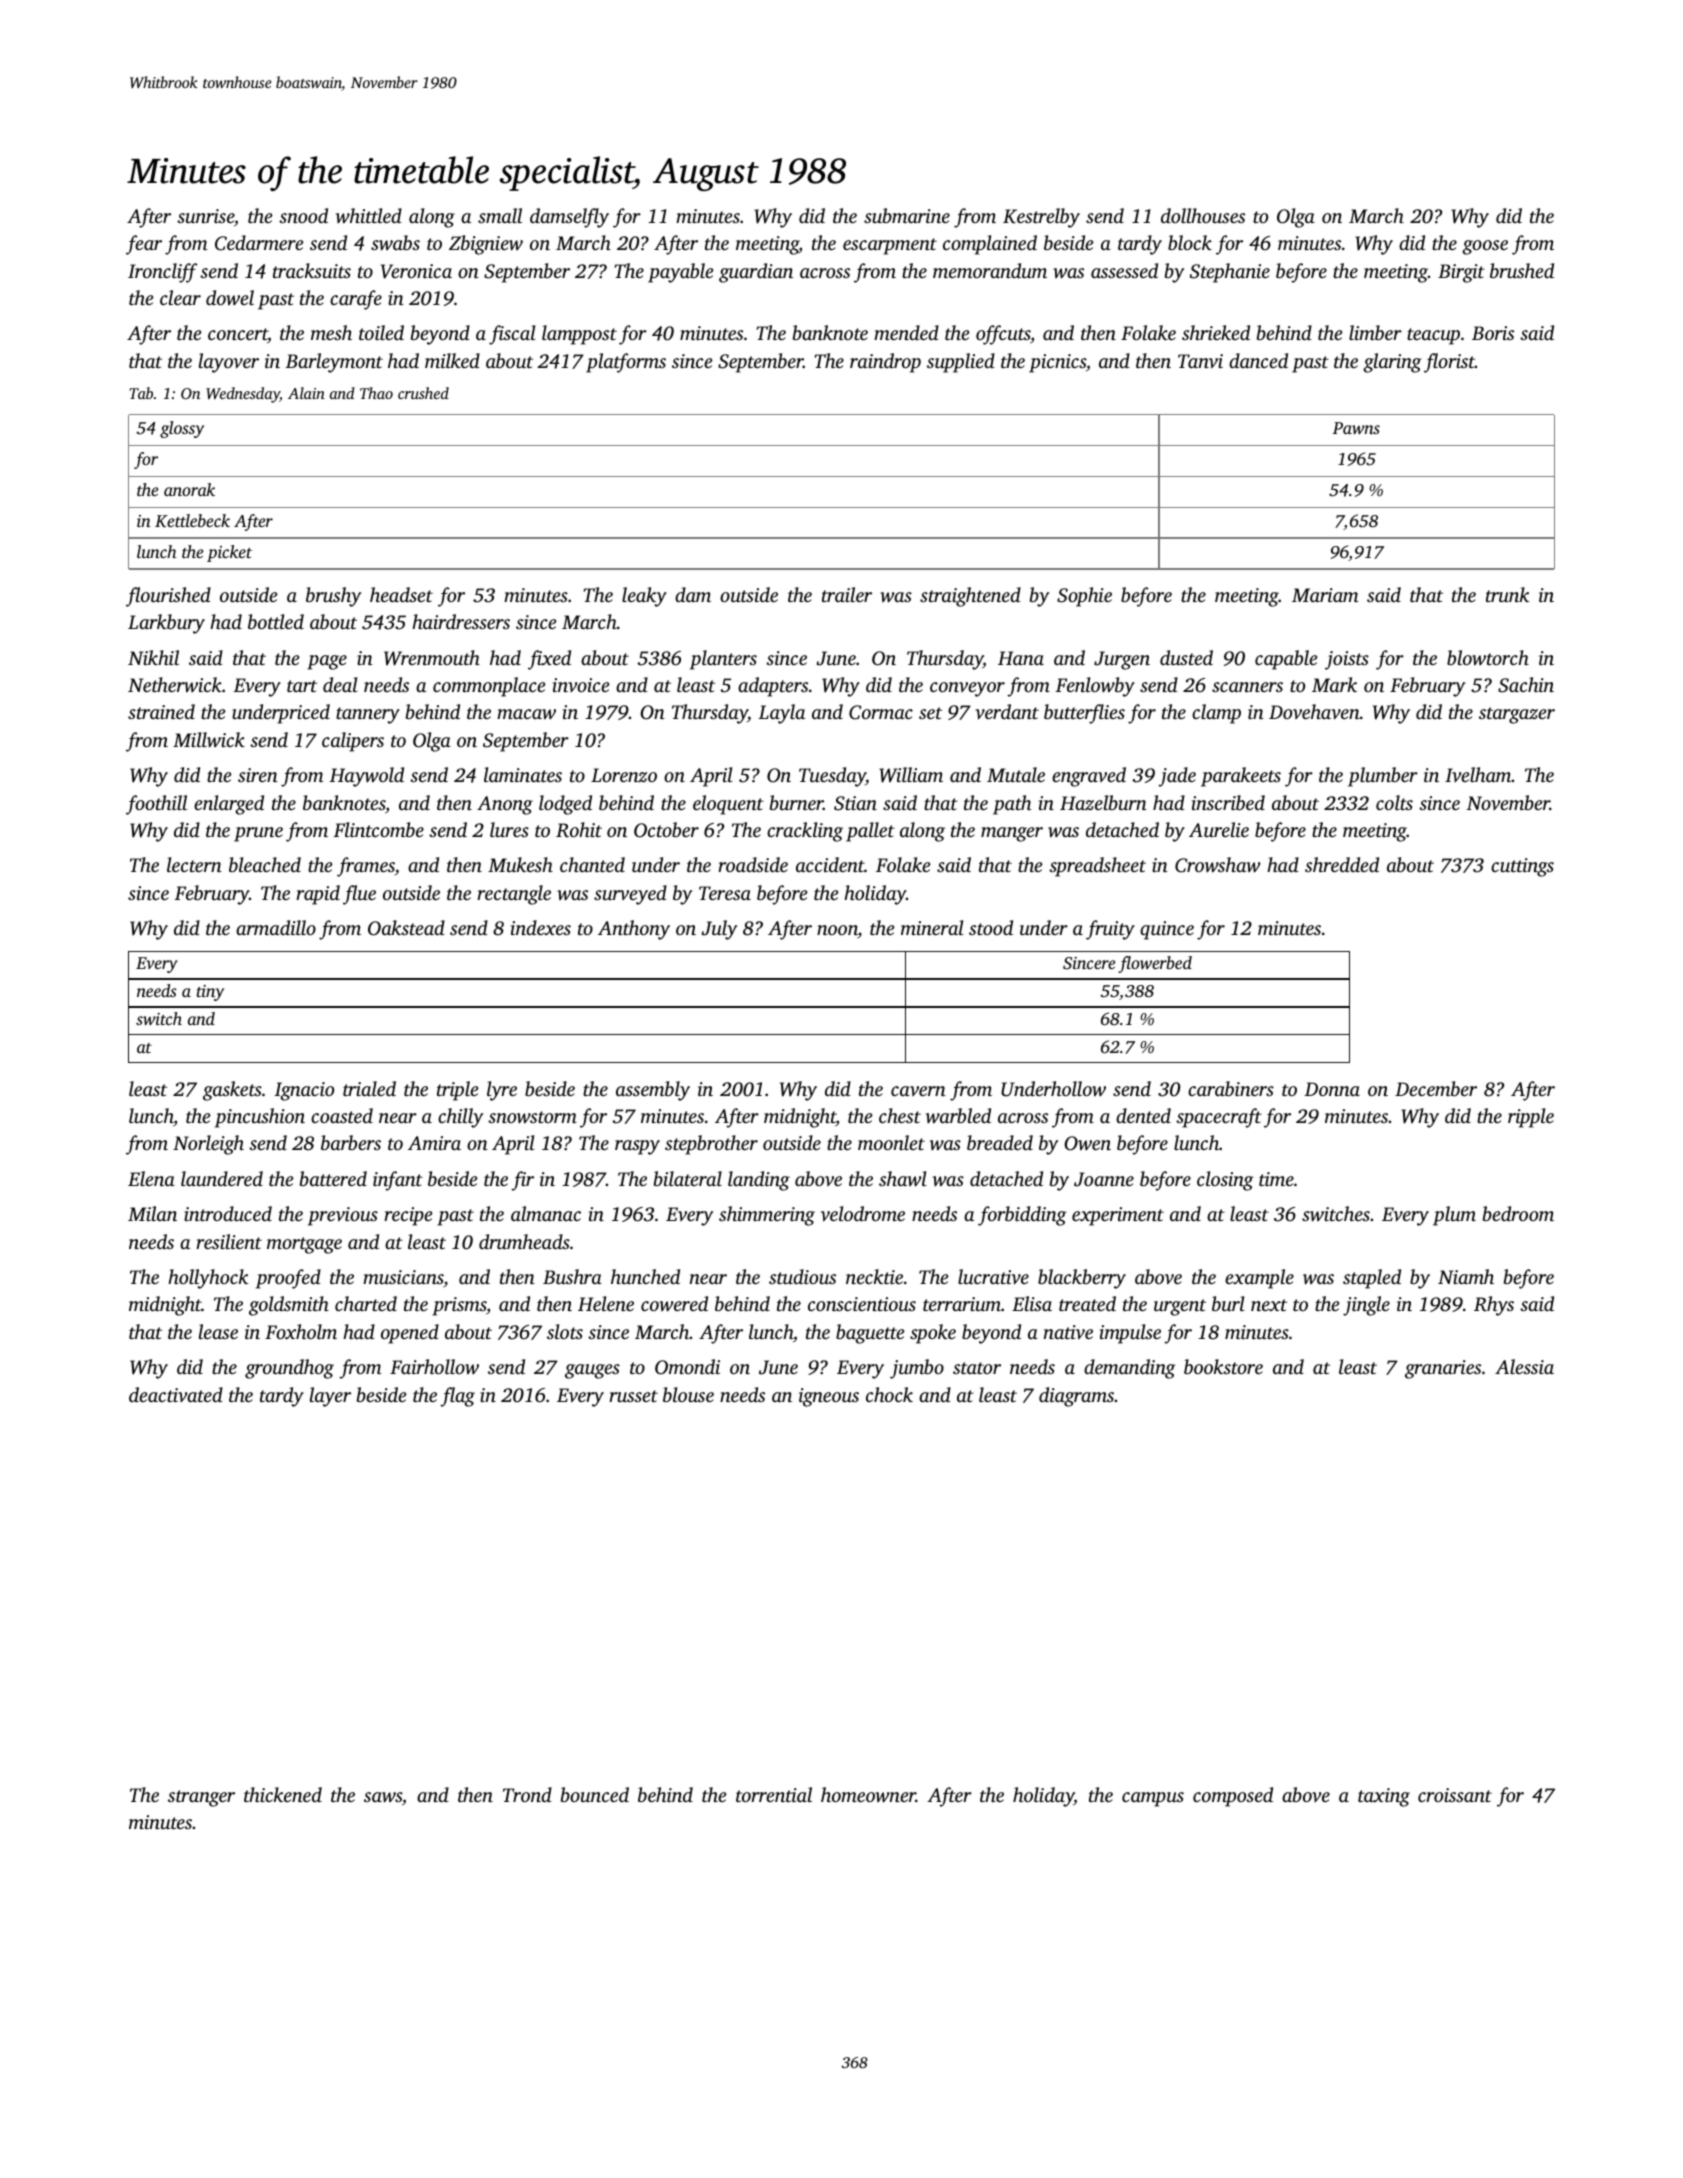  What do you see at coordinates (847, 594) in the screenshot?
I see `trailer` at bounding box center [847, 594].
